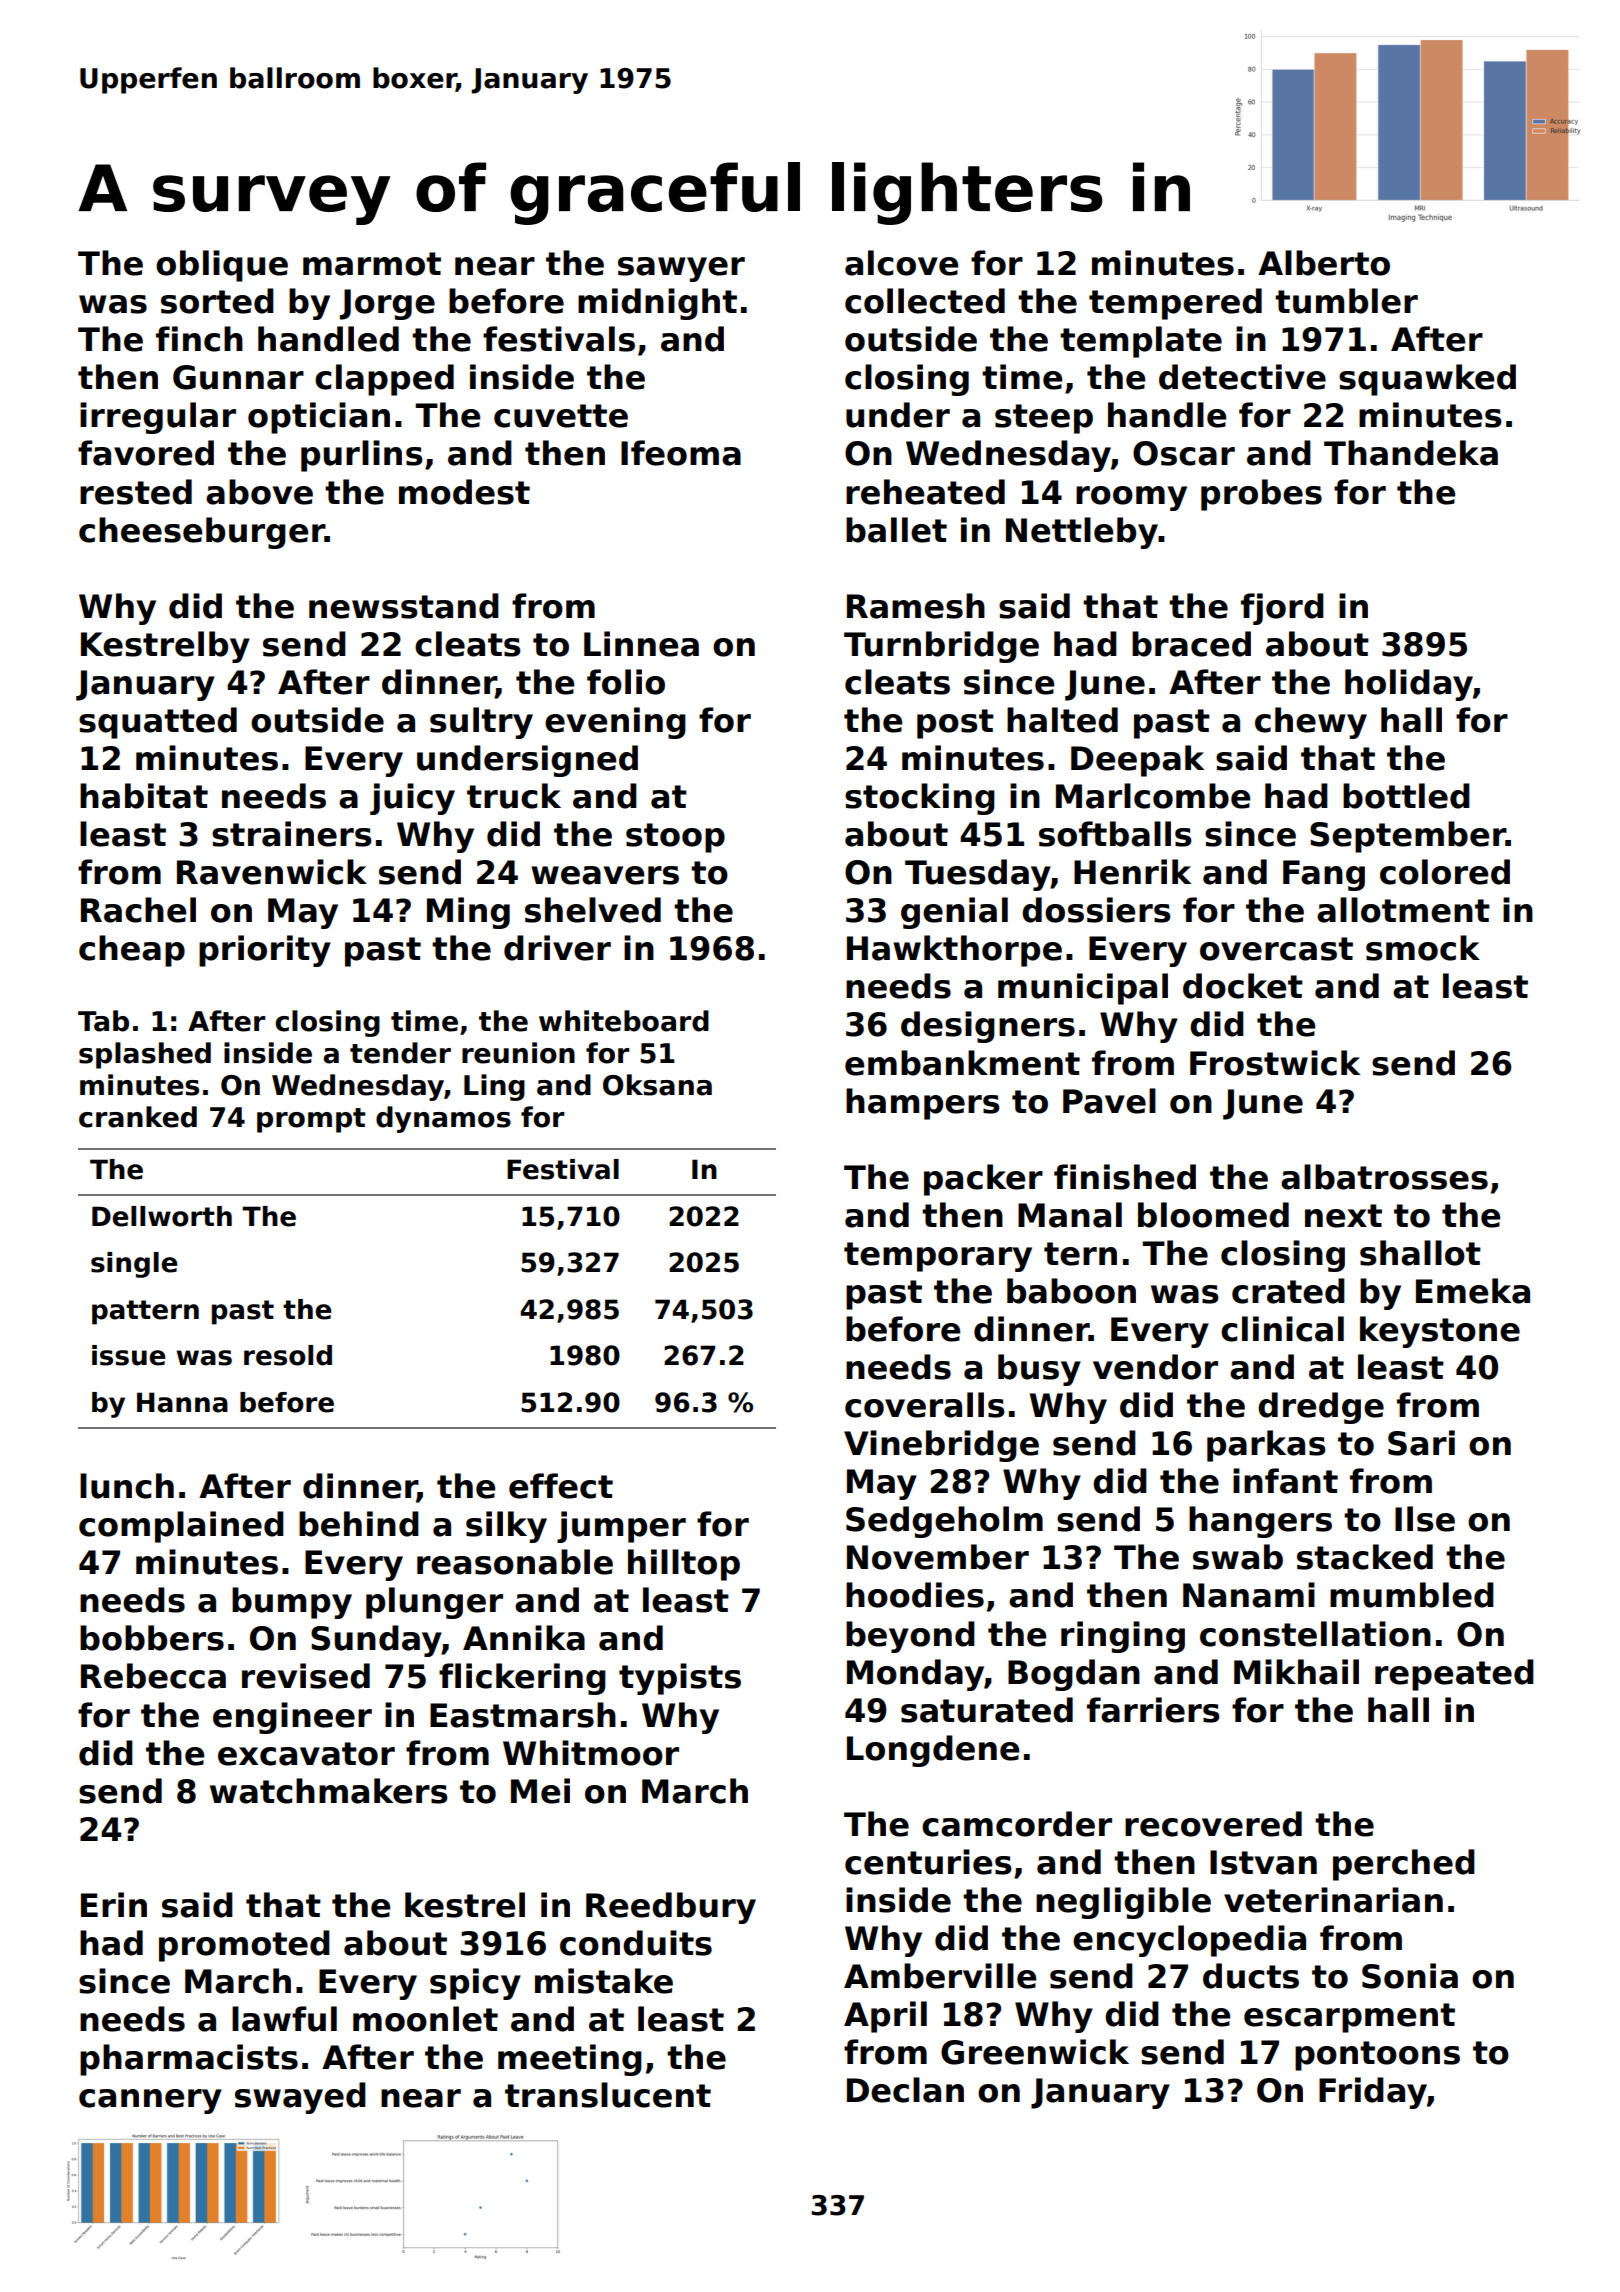 Image resolution: width=1620 pixels, height=2292 pixels. Describe the element at coordinates (1411, 453) in the screenshot. I see `Thandeka` at that location.
